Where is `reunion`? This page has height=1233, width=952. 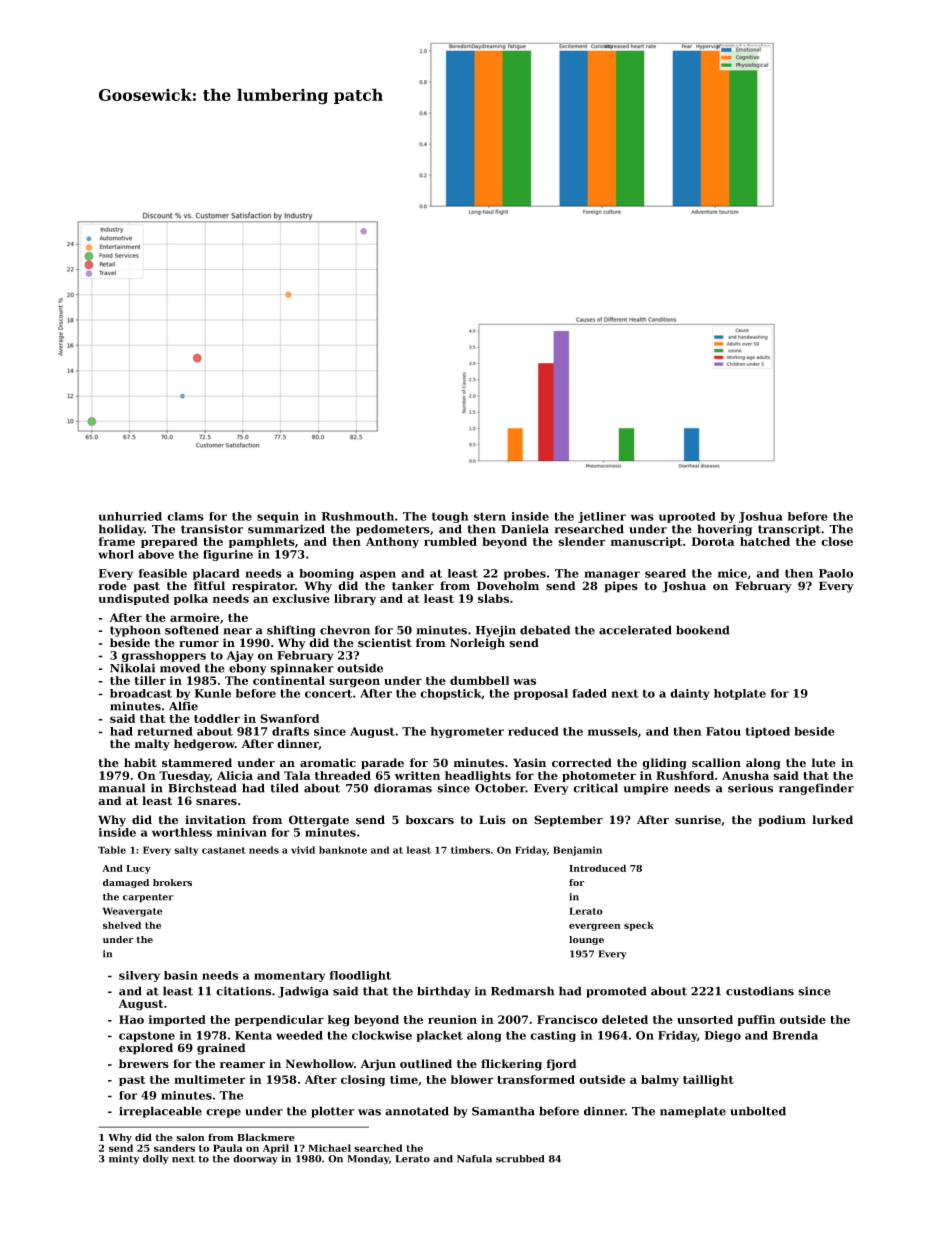
reunion is located at coordinates (452, 1019).
